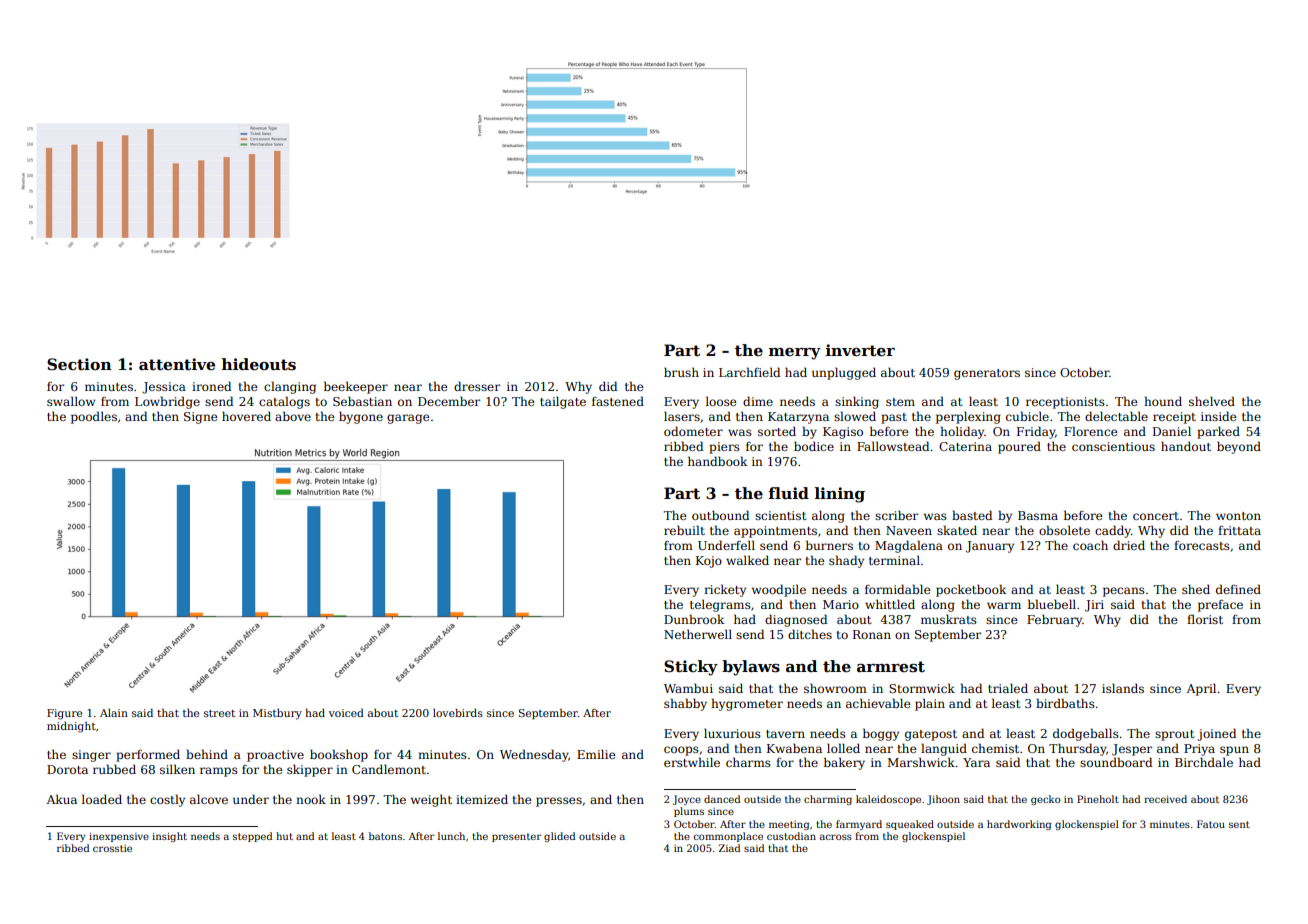 This screenshot has width=1308, height=924. What do you see at coordinates (694, 619) in the screenshot?
I see `Dunbrook` at bounding box center [694, 619].
